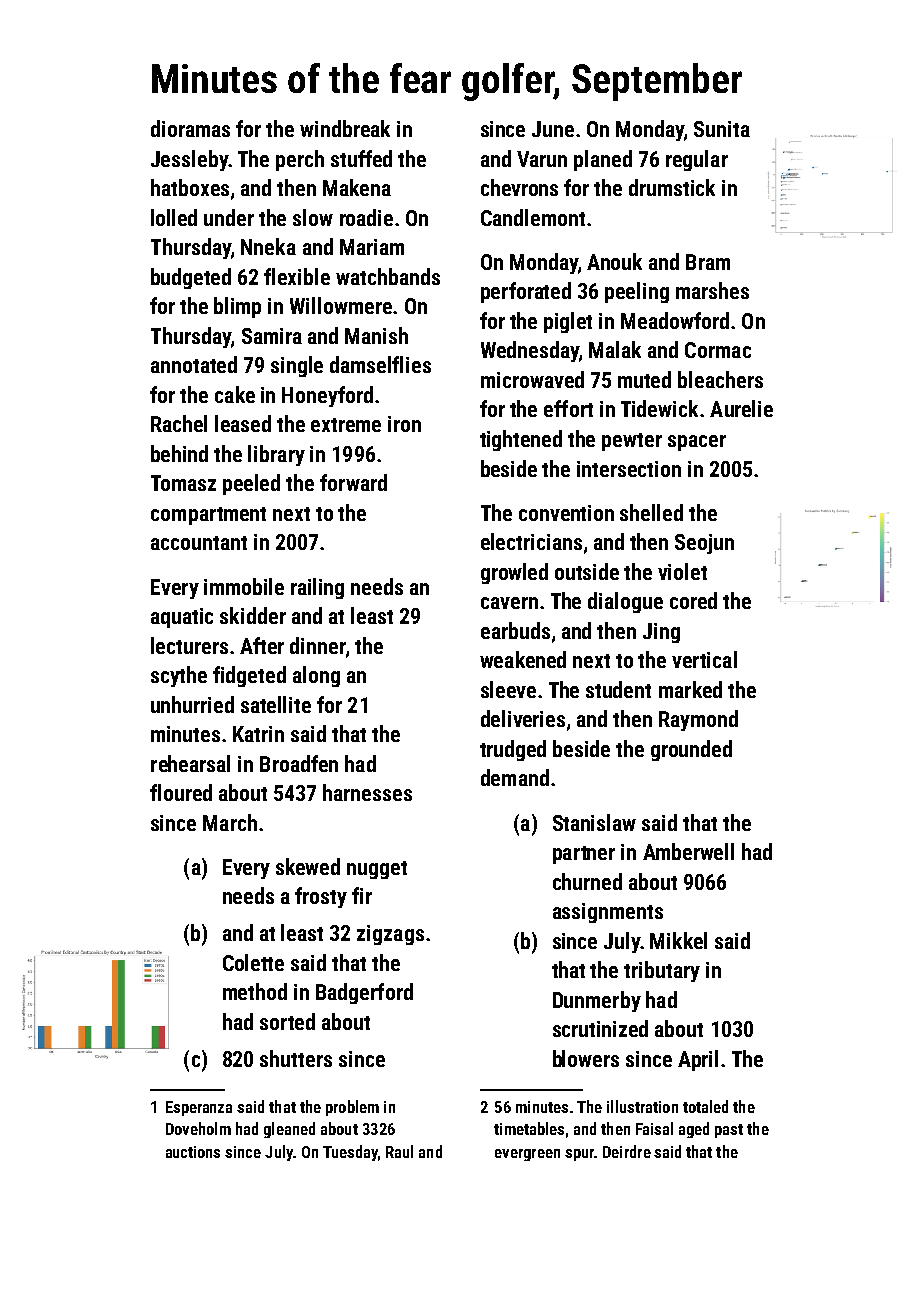 The width and height of the page is (924, 1311). Describe the element at coordinates (729, 1131) in the page. I see `past` at that location.
